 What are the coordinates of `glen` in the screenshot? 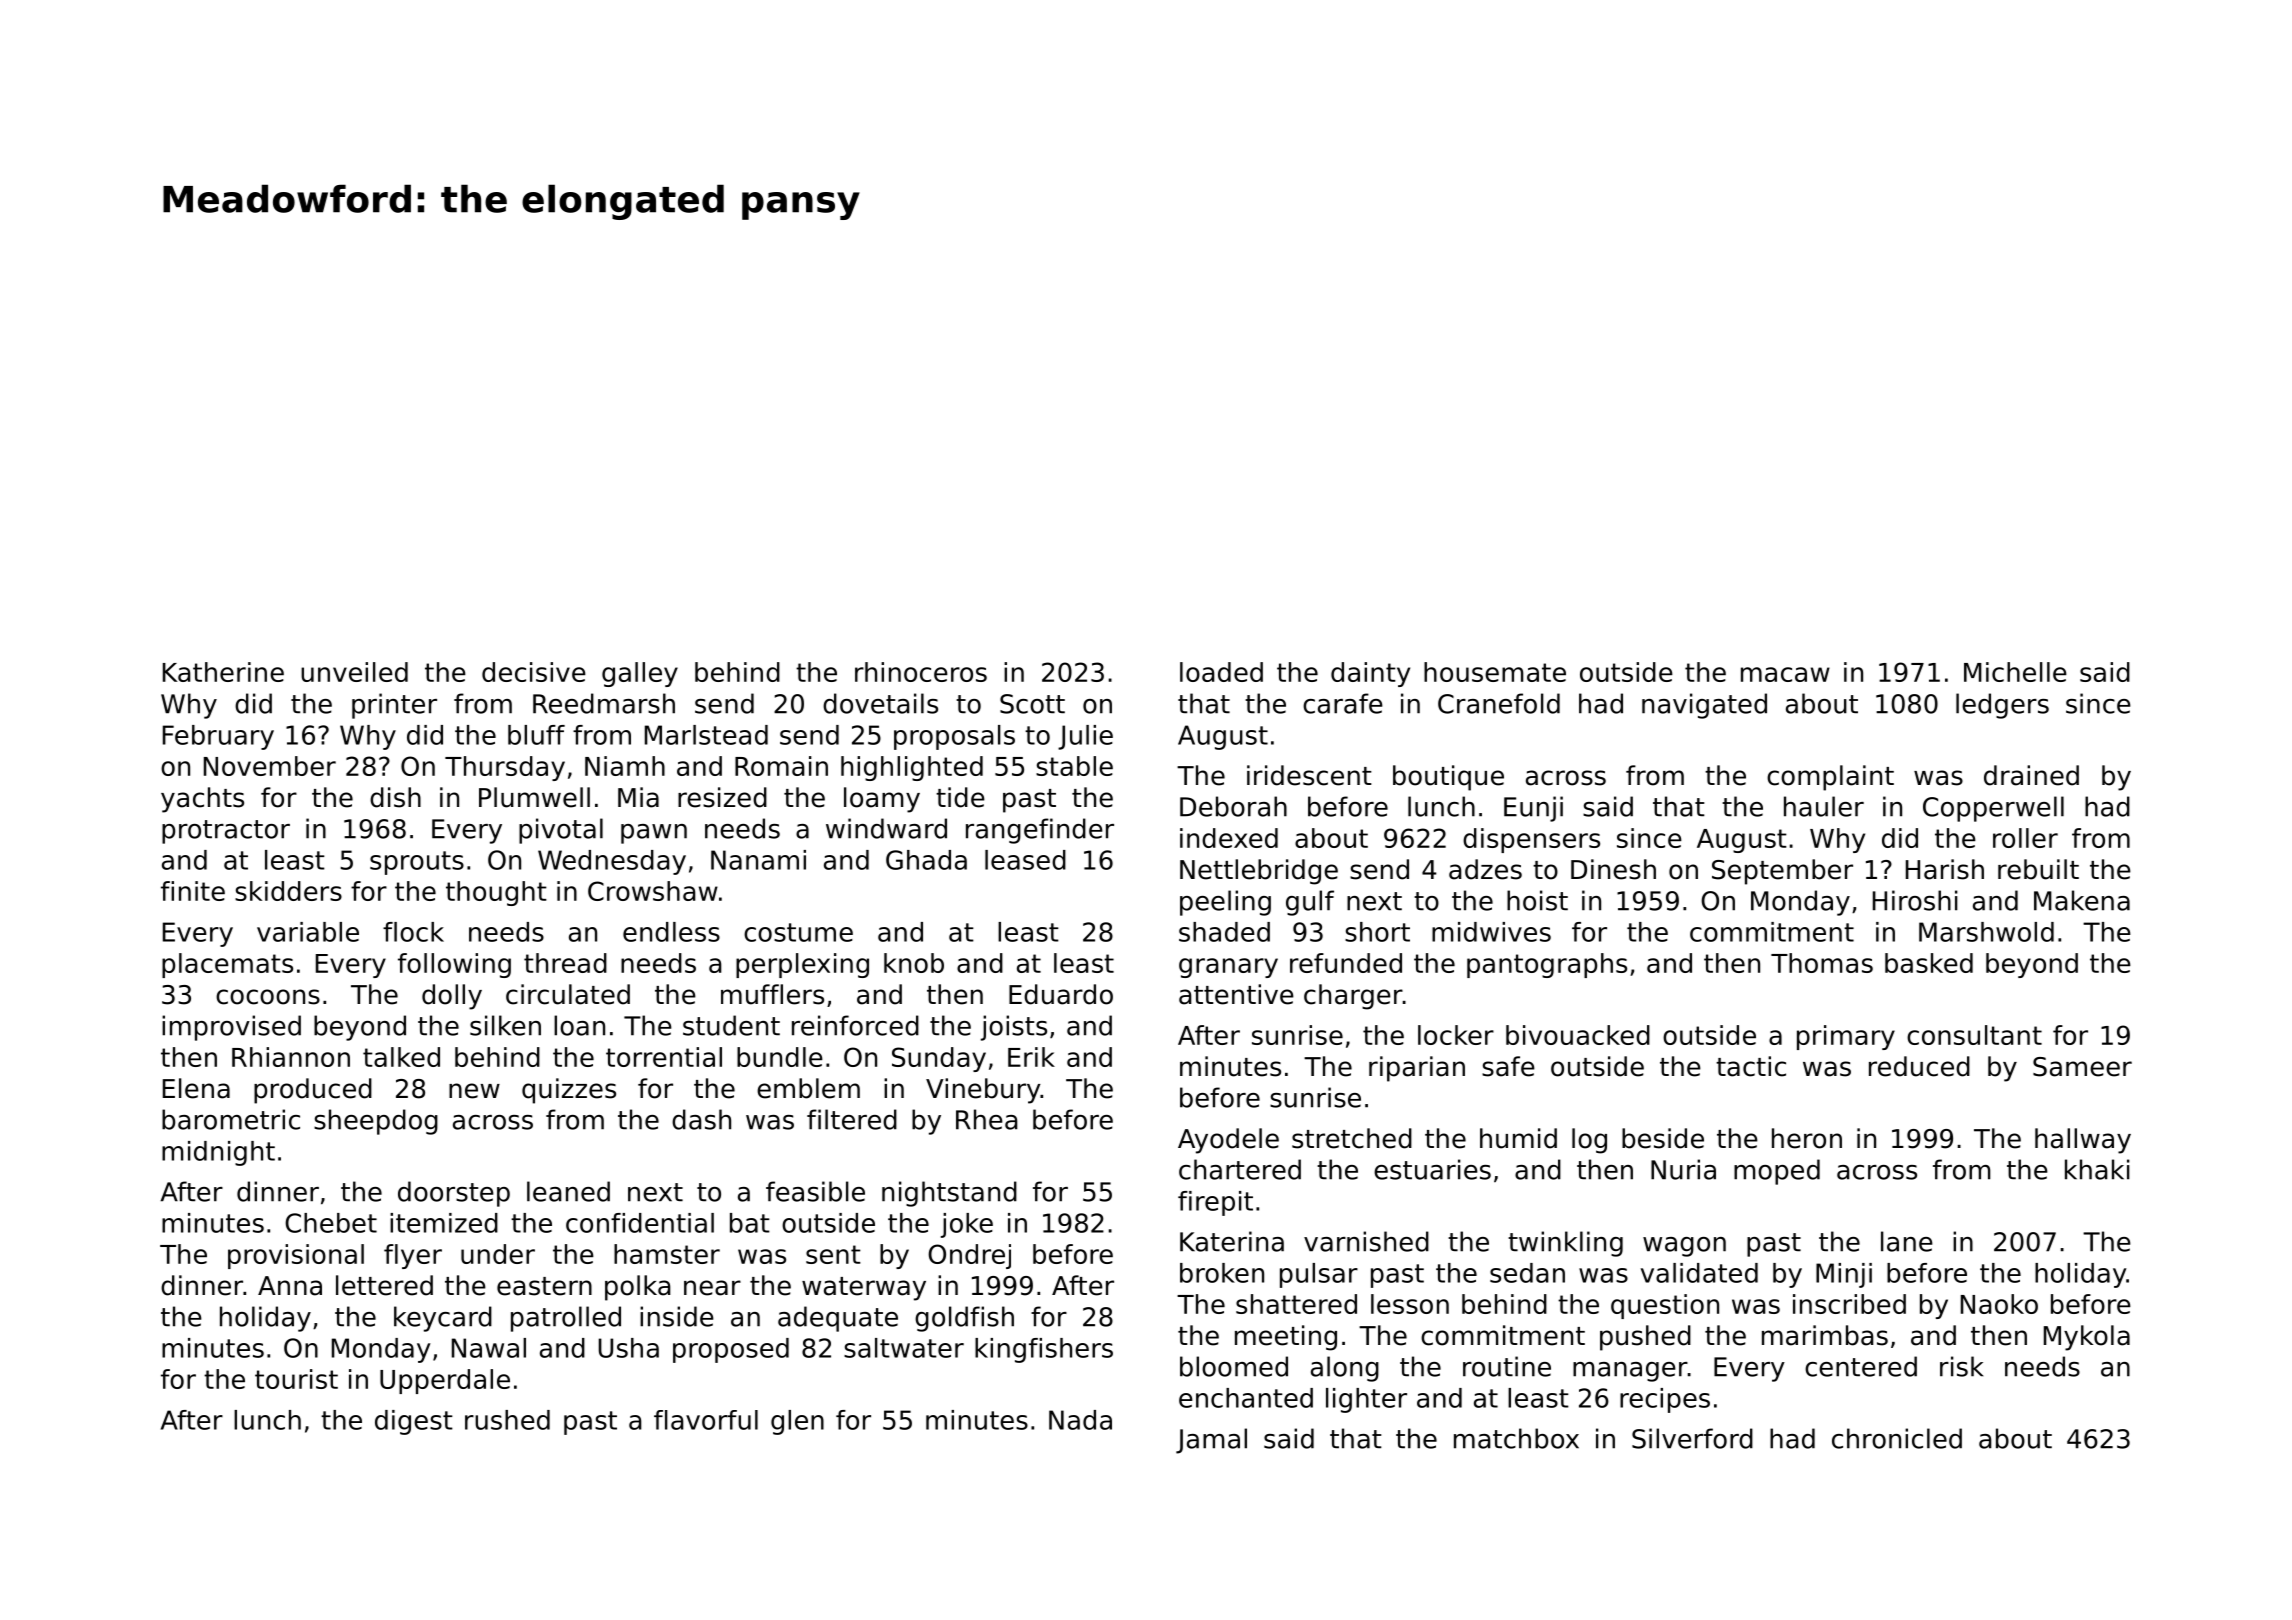 It's located at (797, 1422).
